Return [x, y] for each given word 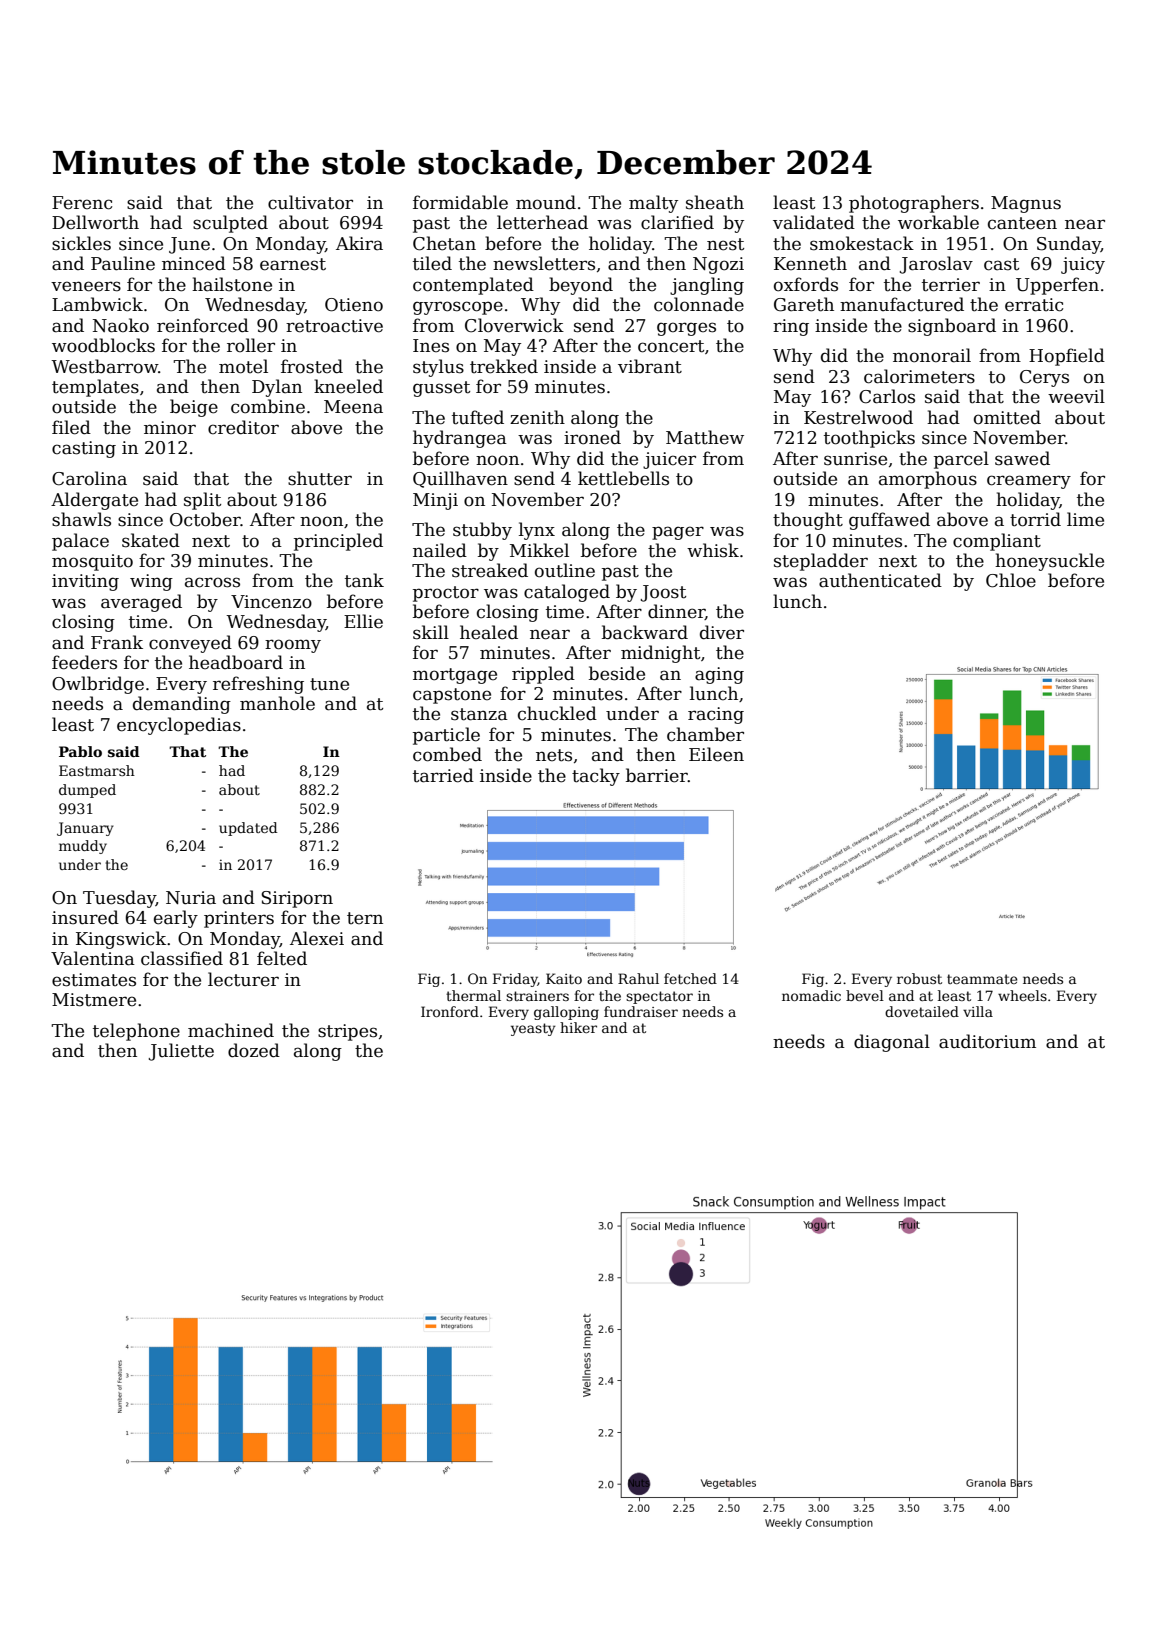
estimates [94, 980]
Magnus [1026, 204]
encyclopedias [179, 726]
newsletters [544, 263]
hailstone [232, 284]
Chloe [1011, 580]
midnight [660, 654]
